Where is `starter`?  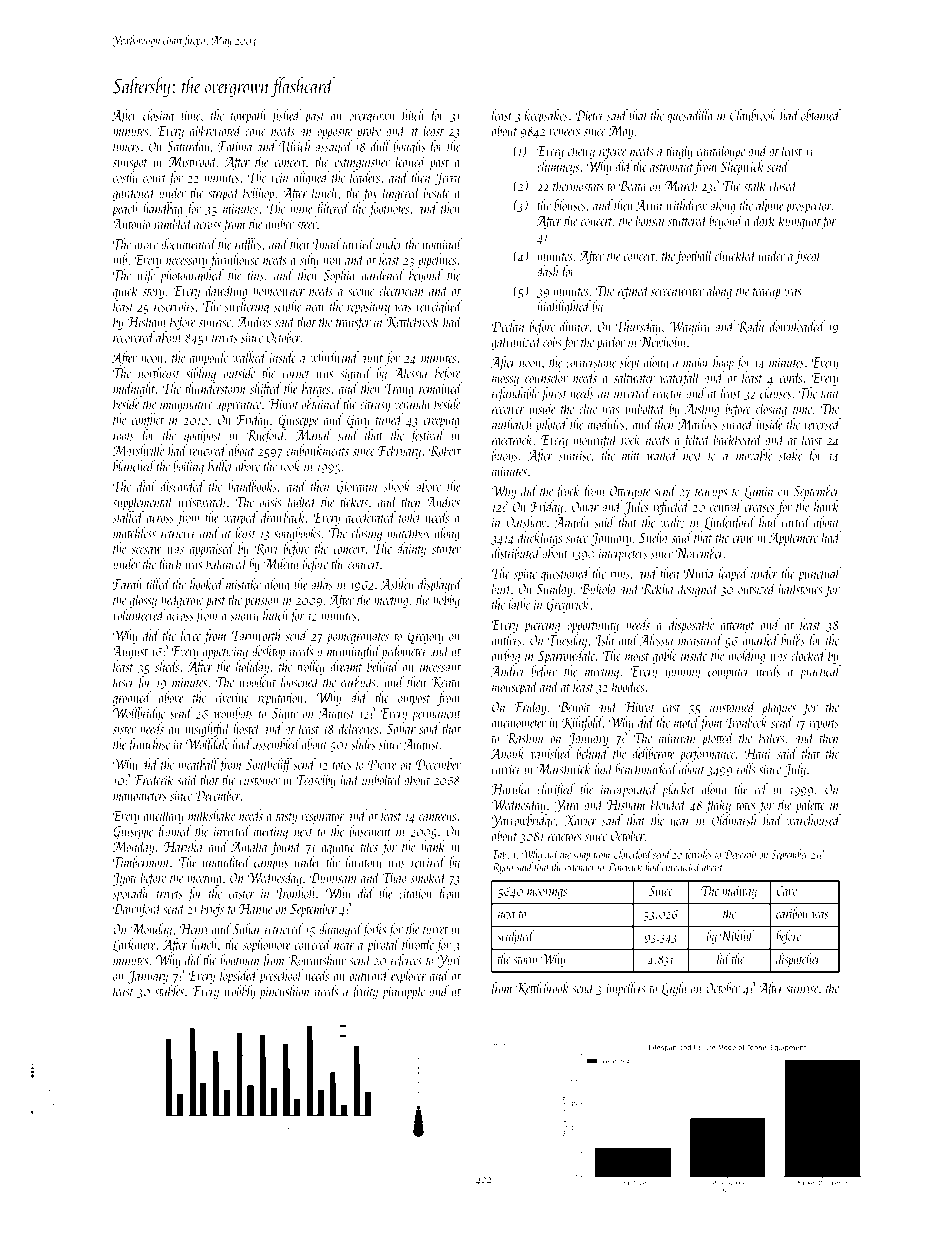 starter is located at coordinates (446, 550).
